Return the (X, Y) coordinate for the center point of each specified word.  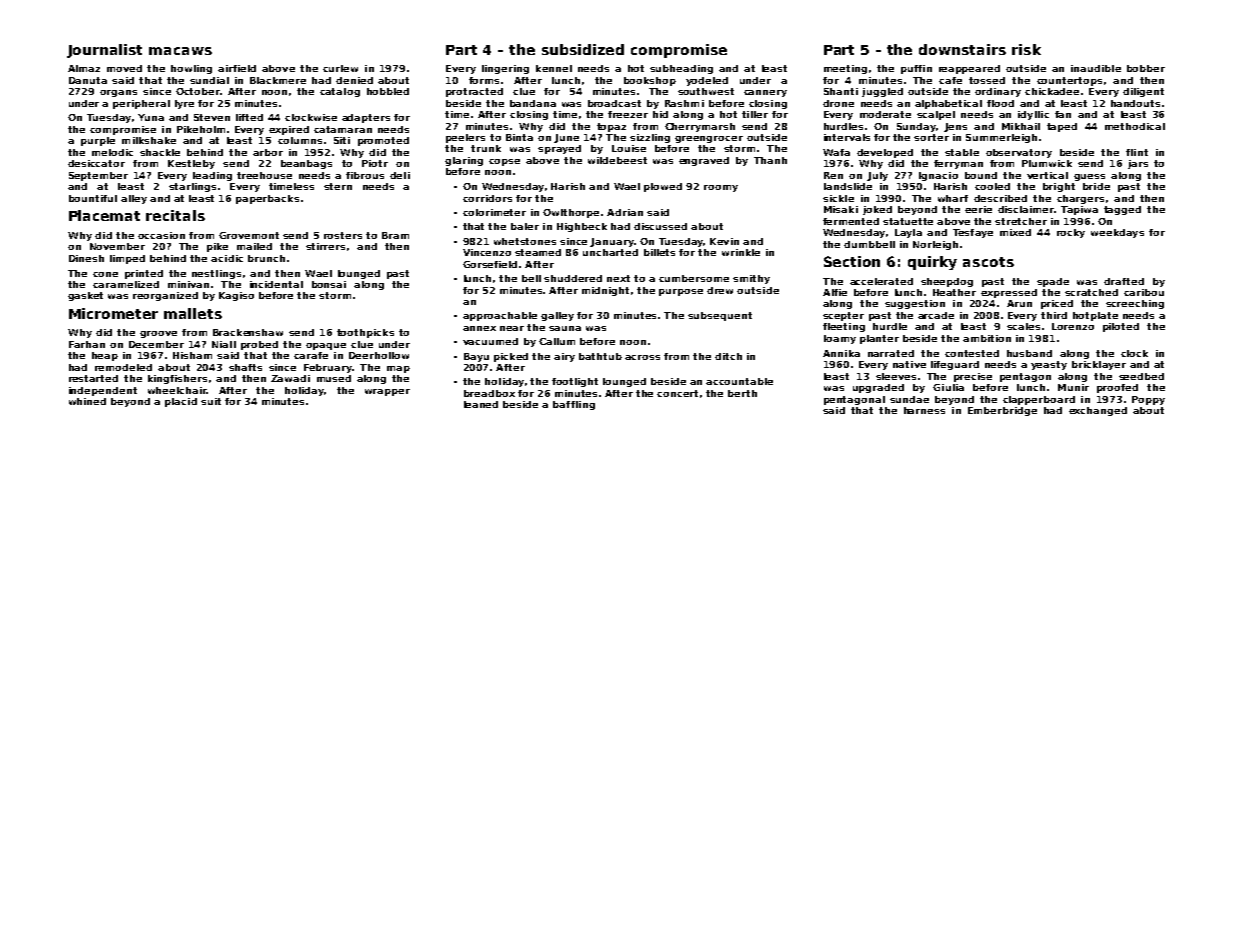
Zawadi (290, 378)
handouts (1135, 103)
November (117, 246)
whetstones (525, 241)
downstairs (962, 49)
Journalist (104, 51)
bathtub (600, 356)
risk (1026, 49)
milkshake (149, 140)
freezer (628, 114)
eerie (978, 209)
